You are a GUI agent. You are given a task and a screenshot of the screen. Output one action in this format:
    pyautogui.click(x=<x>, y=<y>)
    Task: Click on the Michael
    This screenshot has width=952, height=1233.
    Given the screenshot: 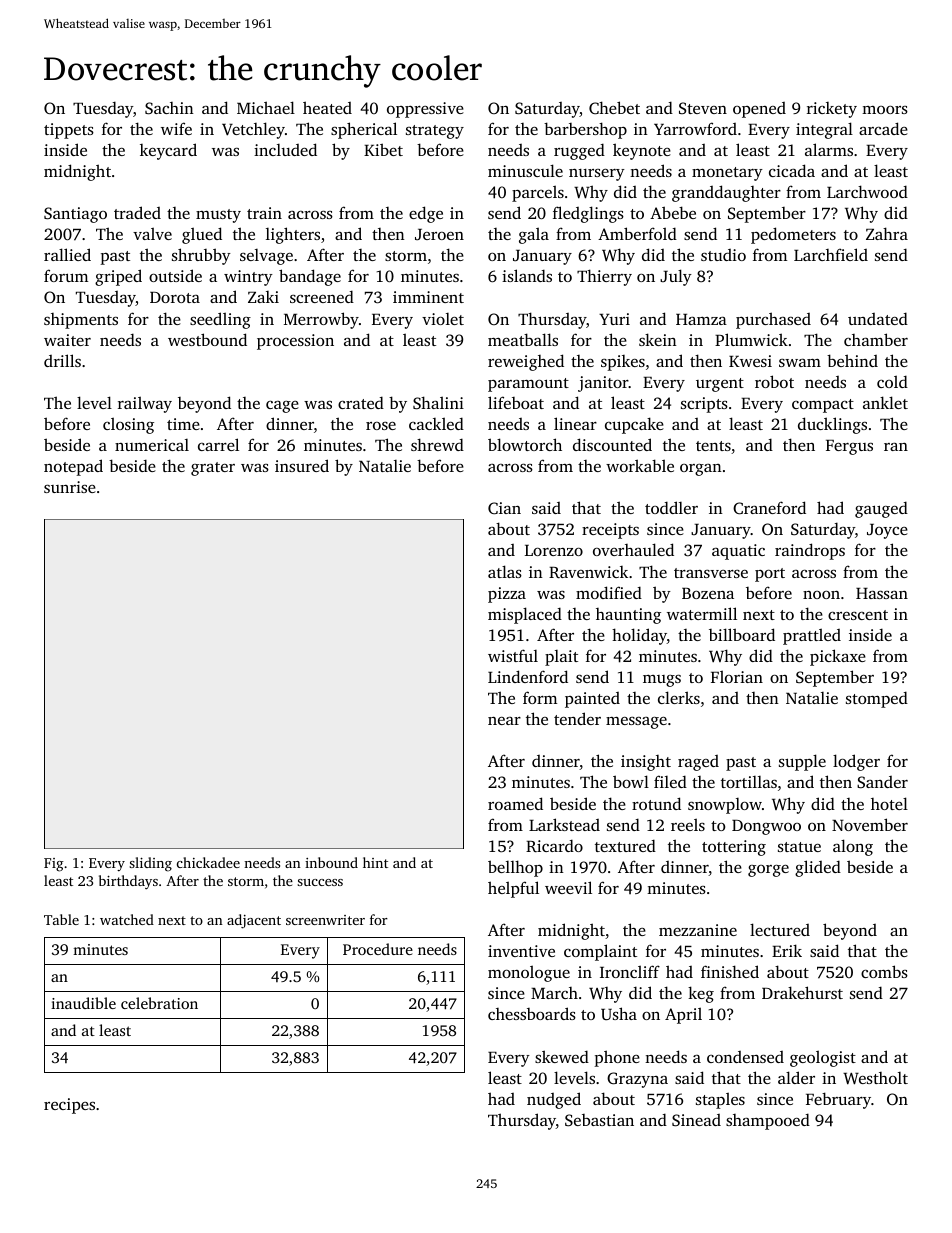 What is the action you would take?
    pyautogui.click(x=266, y=107)
